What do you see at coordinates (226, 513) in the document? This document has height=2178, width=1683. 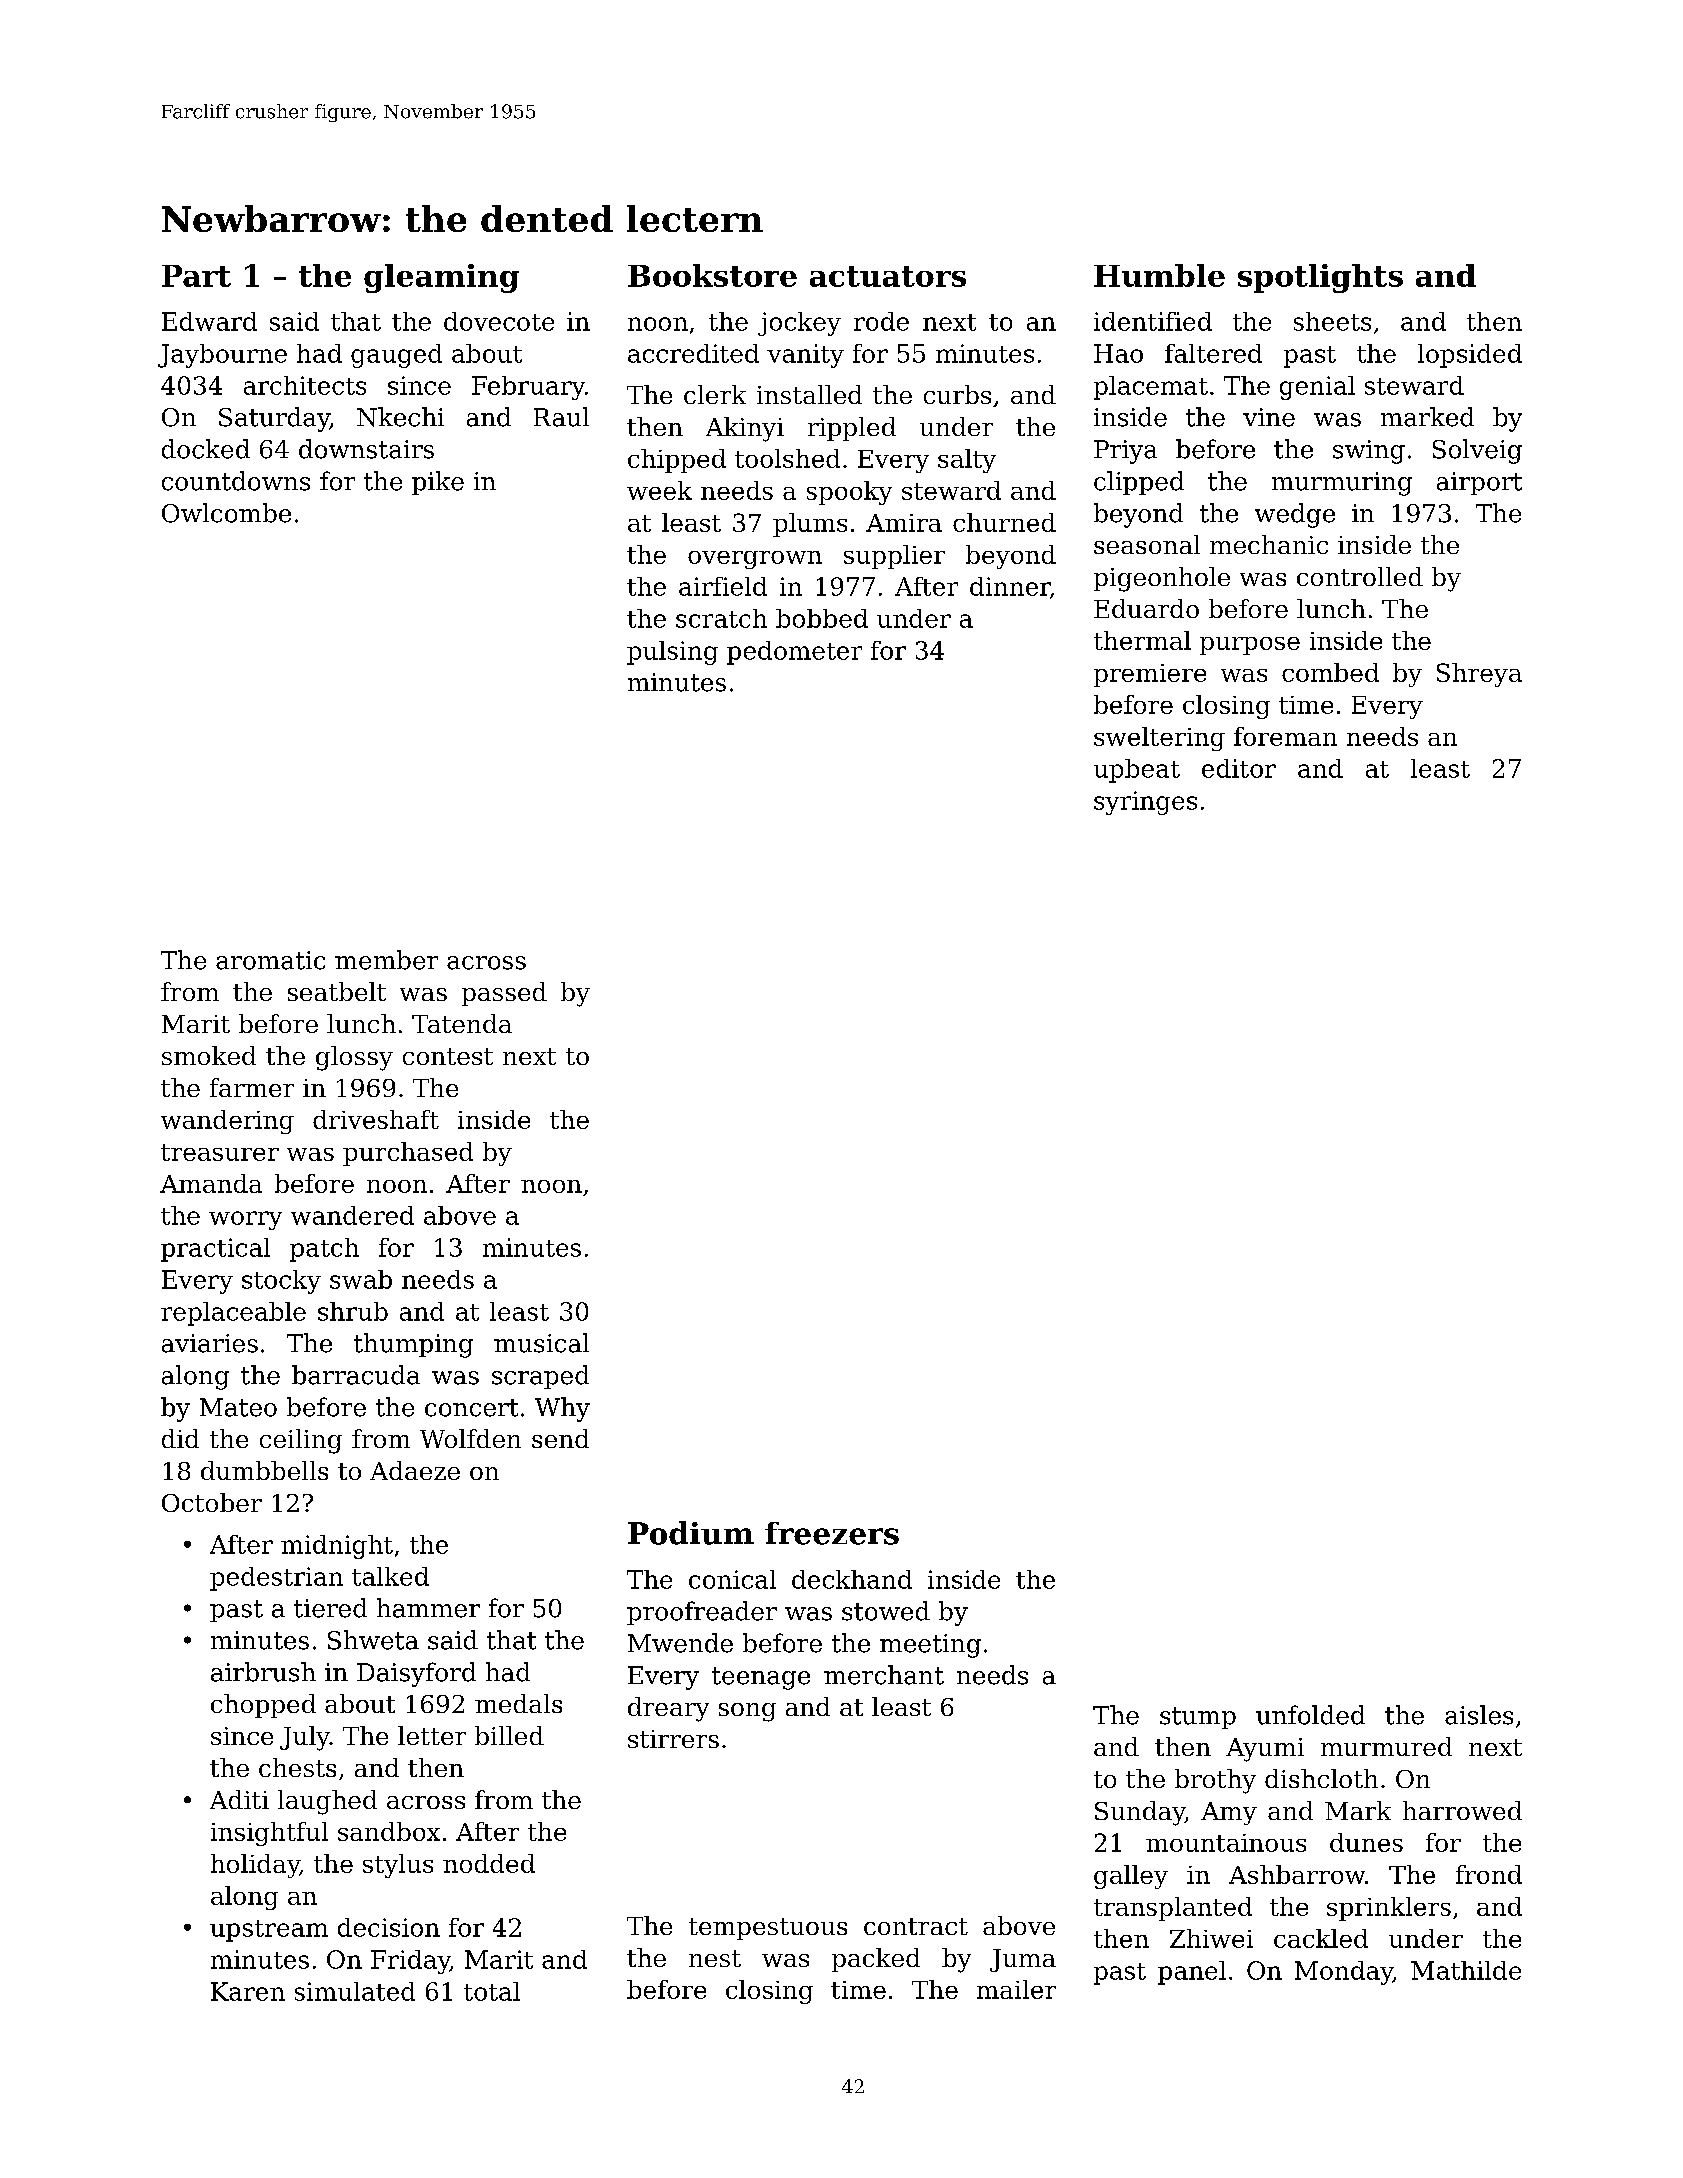 I see `Owlcombe` at bounding box center [226, 513].
